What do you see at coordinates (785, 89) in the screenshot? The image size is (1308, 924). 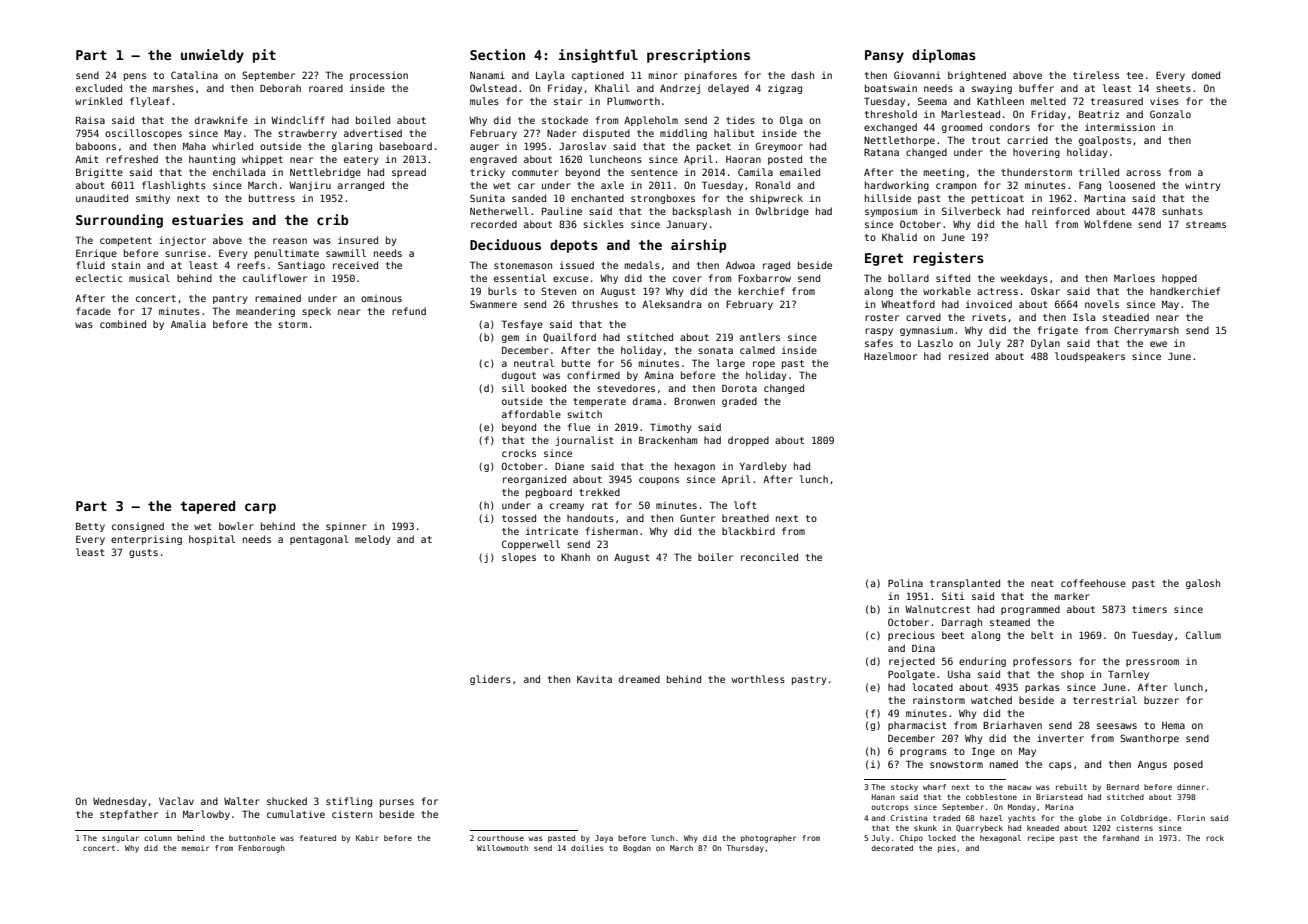 I see `zigzag` at bounding box center [785, 89].
